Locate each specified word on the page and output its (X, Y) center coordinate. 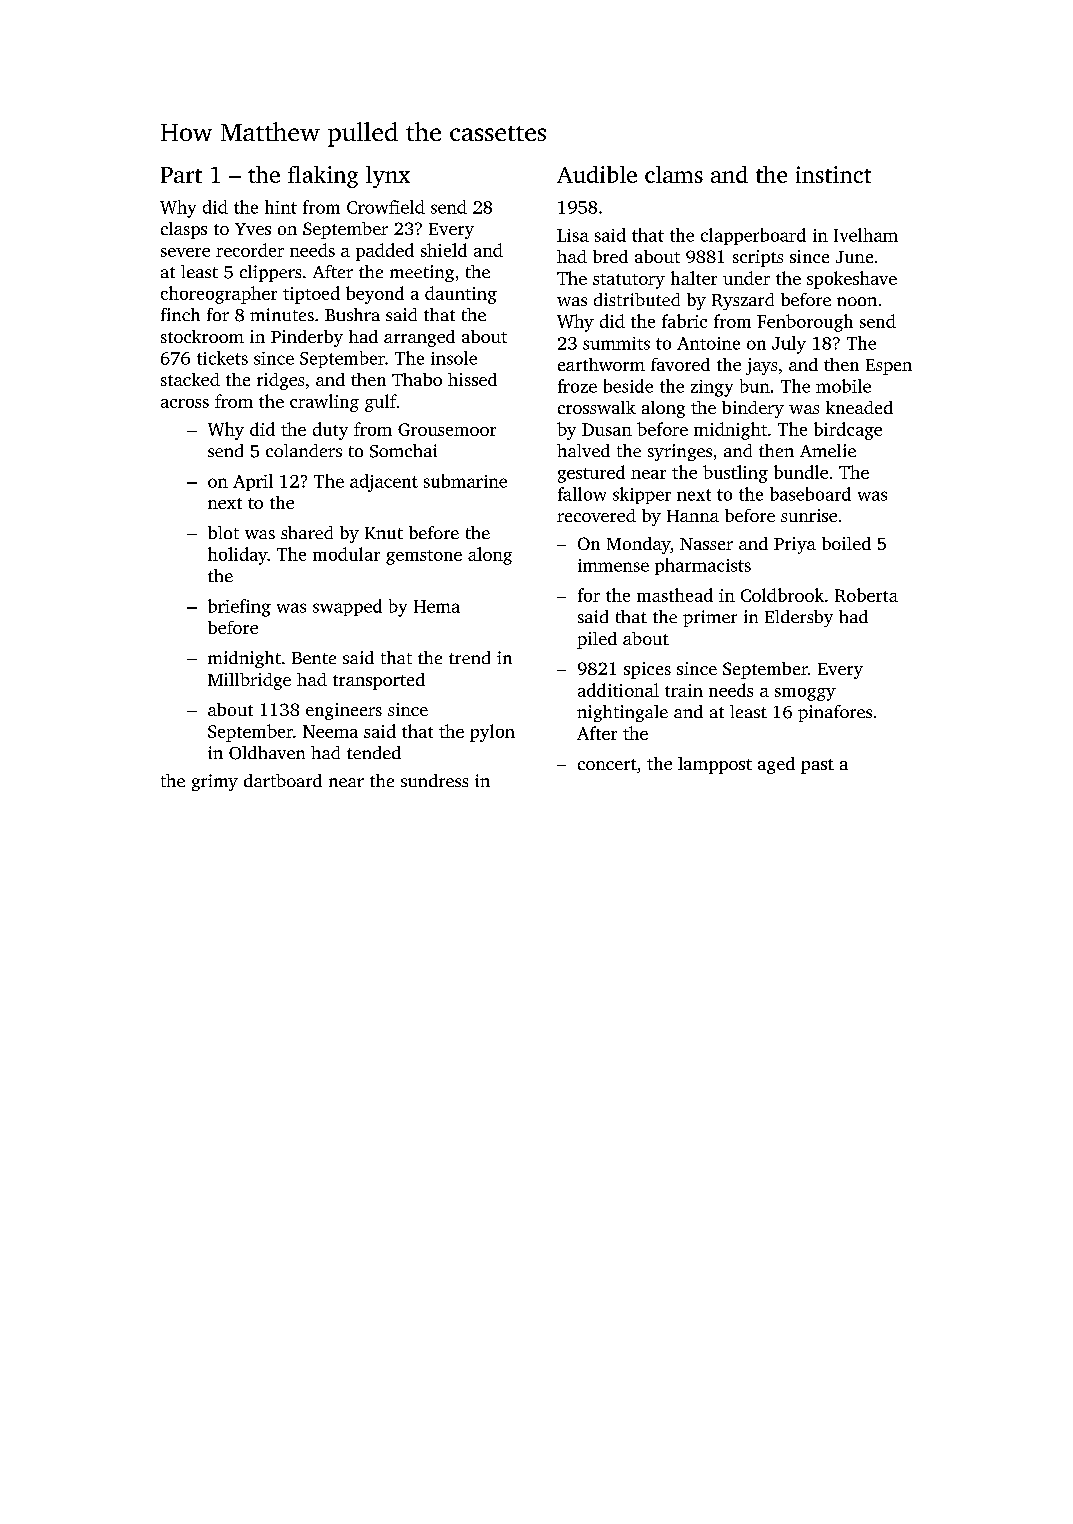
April (253, 482)
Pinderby (307, 338)
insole (454, 358)
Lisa (573, 235)
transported (379, 681)
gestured (591, 474)
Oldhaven (267, 753)
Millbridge (249, 681)
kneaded (859, 407)
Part (181, 175)
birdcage (848, 431)
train (684, 690)
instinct (833, 174)
